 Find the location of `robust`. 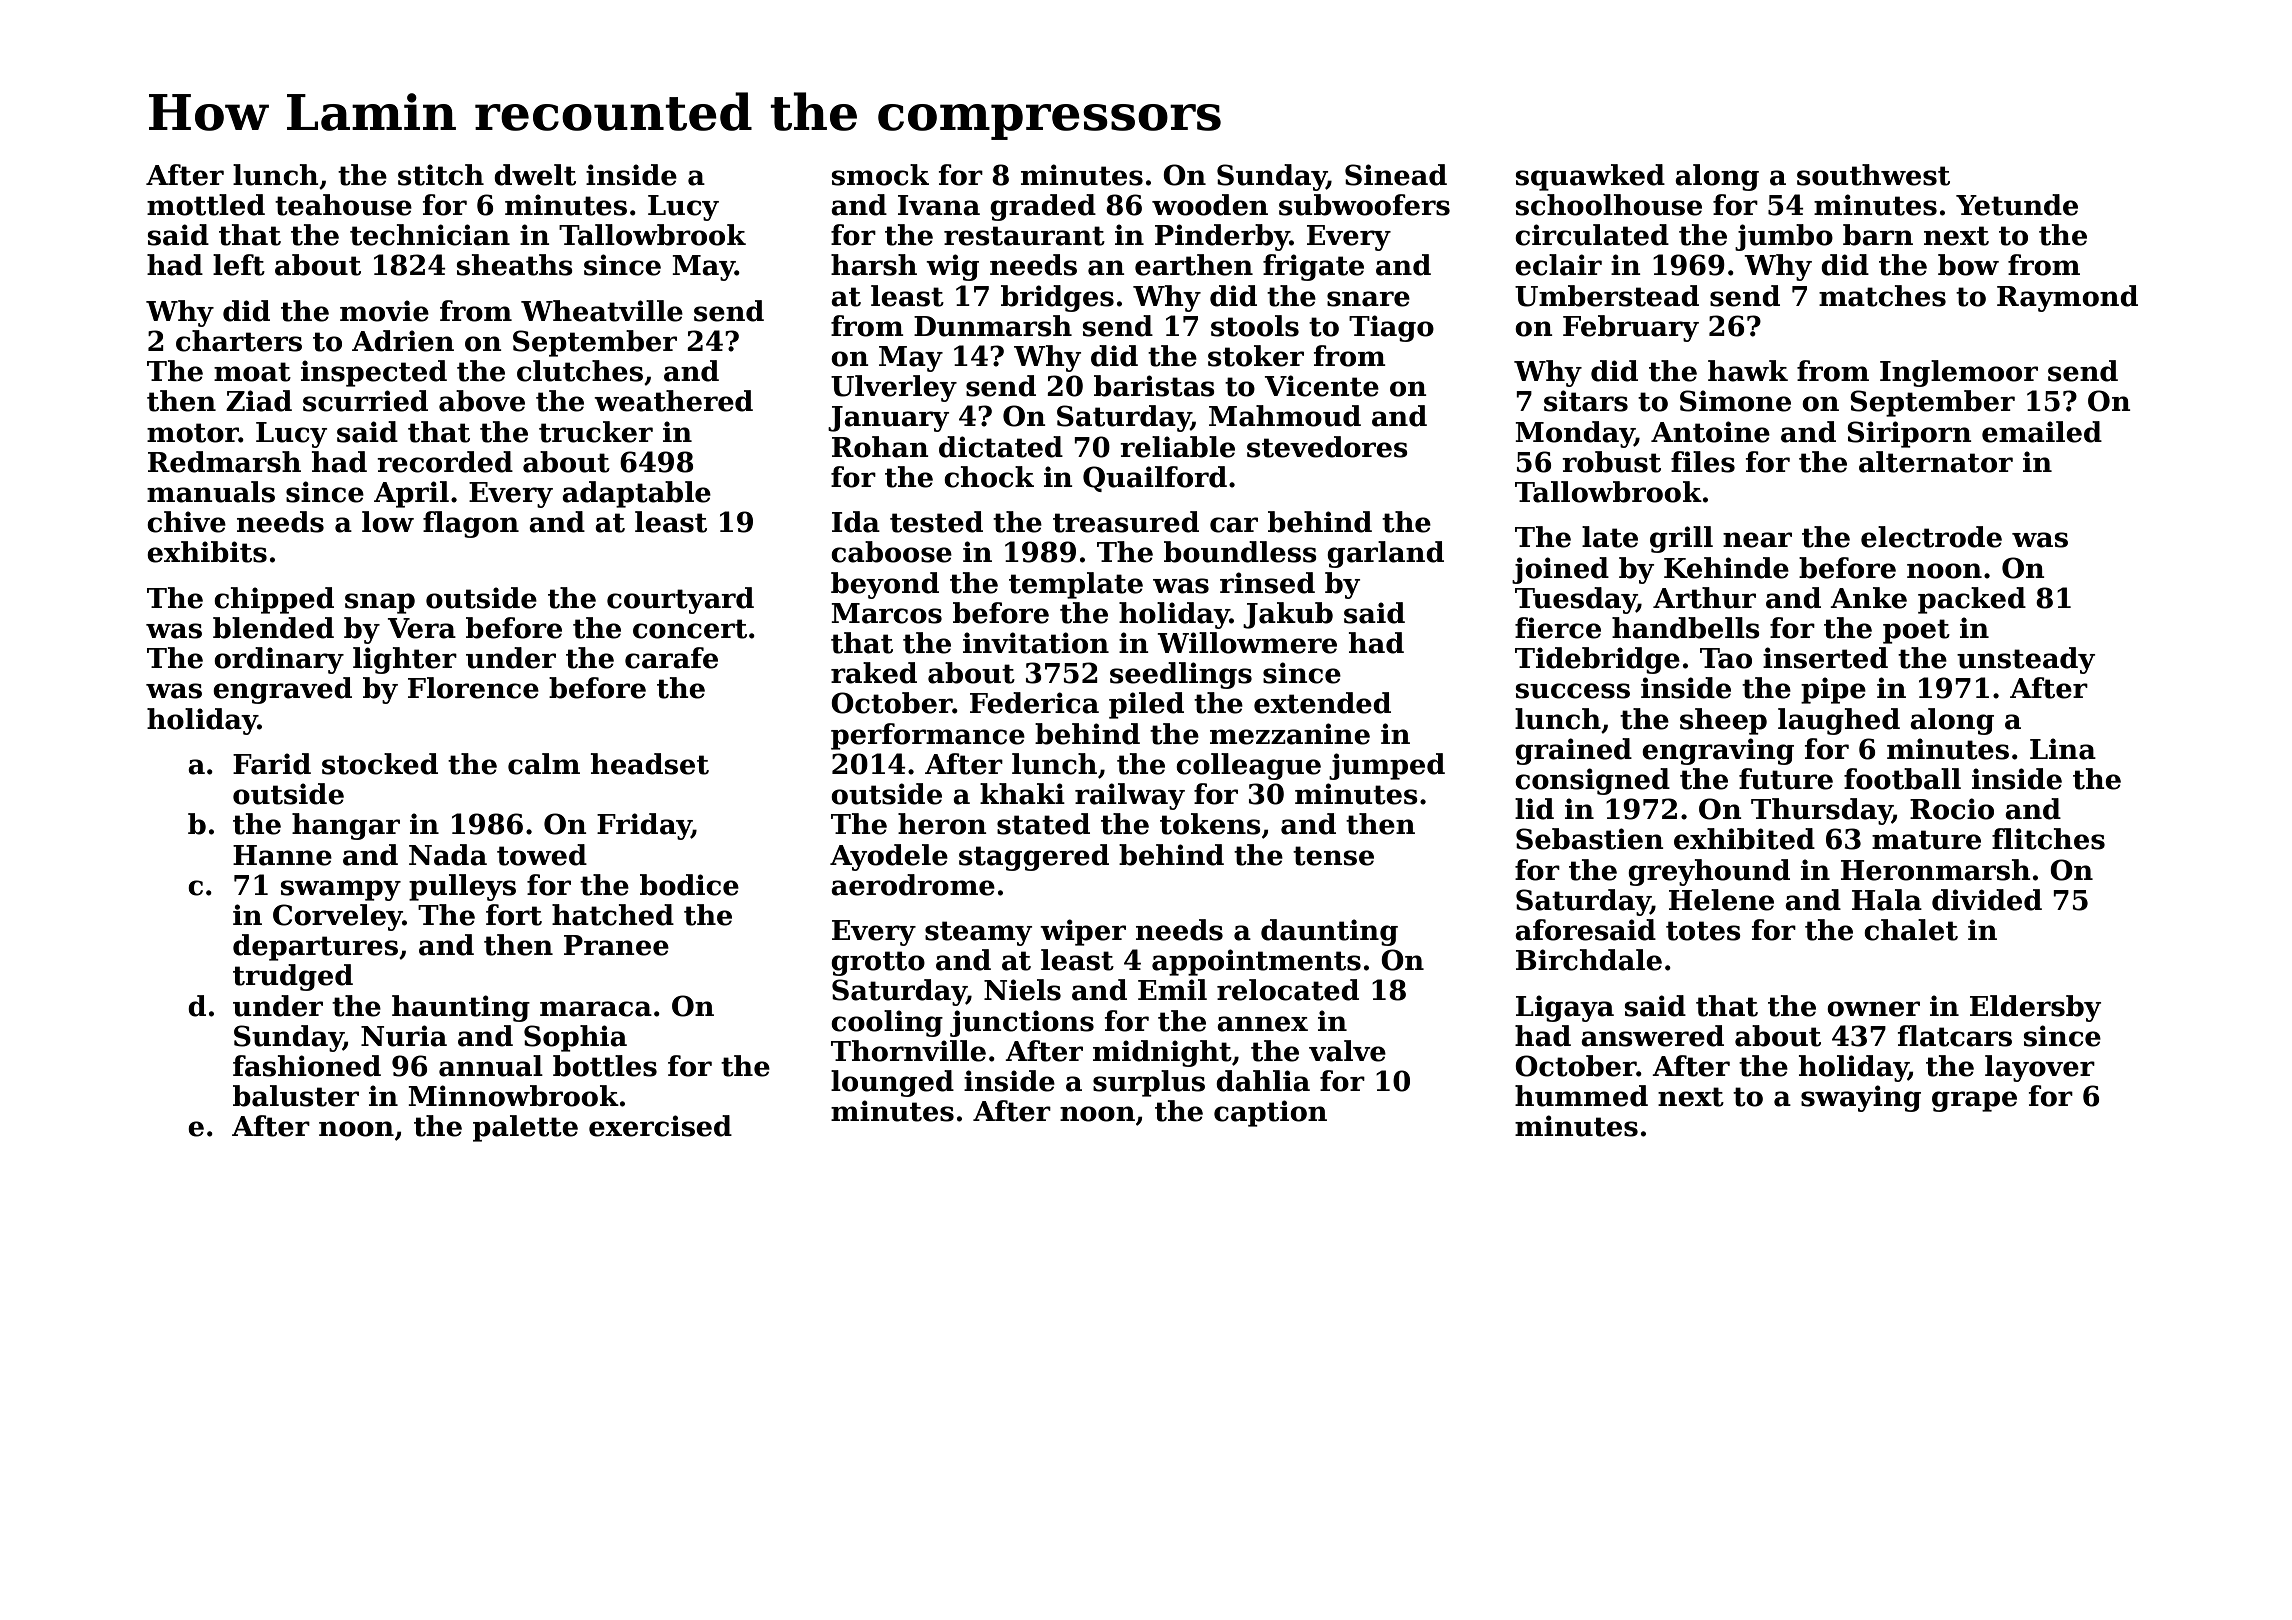

robust is located at coordinates (1611, 462).
